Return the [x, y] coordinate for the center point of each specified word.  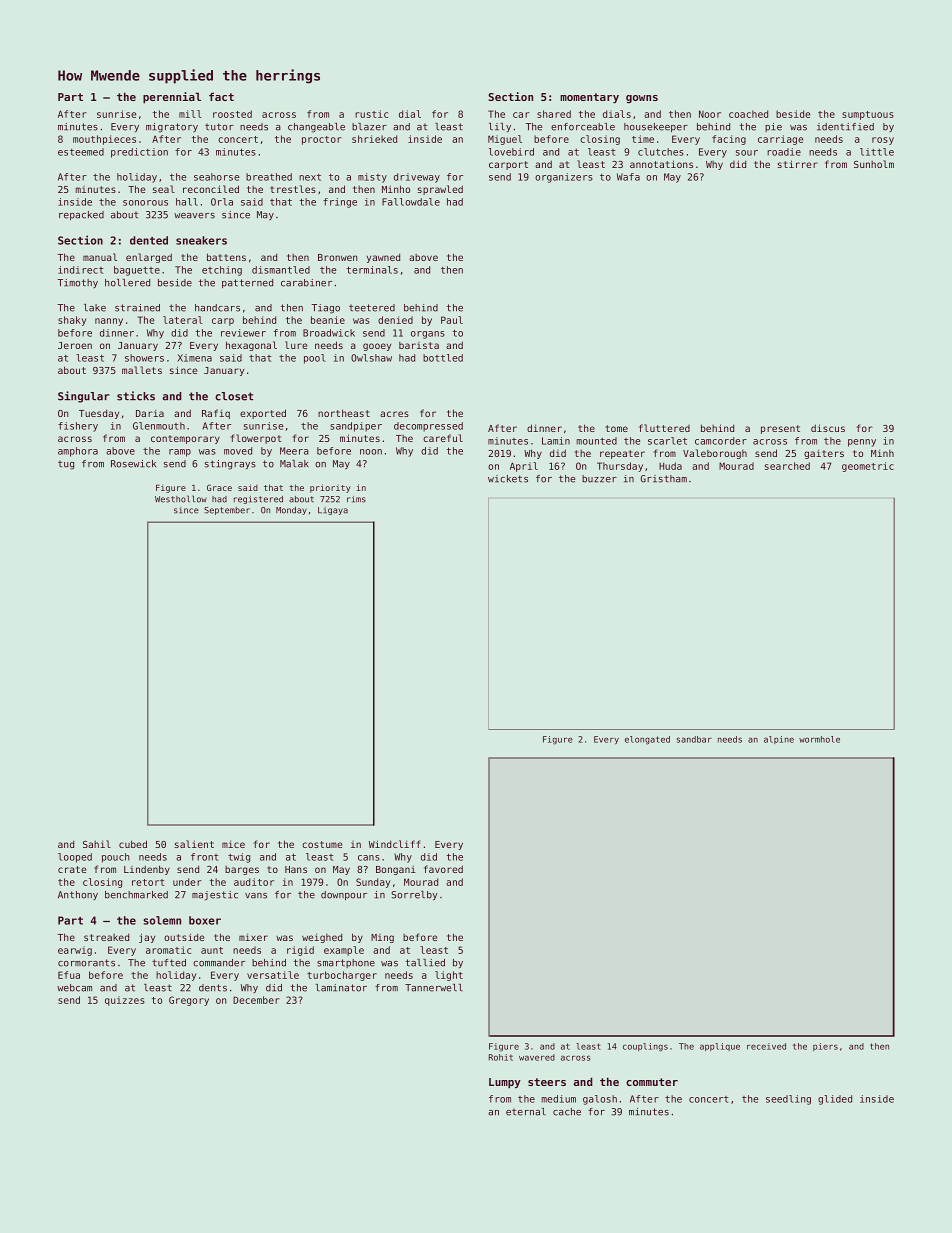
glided [835, 1100]
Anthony [78, 895]
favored [443, 869]
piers [825, 1047]
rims [356, 499]
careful [443, 438]
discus [828, 428]
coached [748, 114]
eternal [526, 1112]
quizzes [125, 1001]
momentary [589, 98]
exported [263, 414]
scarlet [667, 441]
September [227, 511]
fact [221, 96]
